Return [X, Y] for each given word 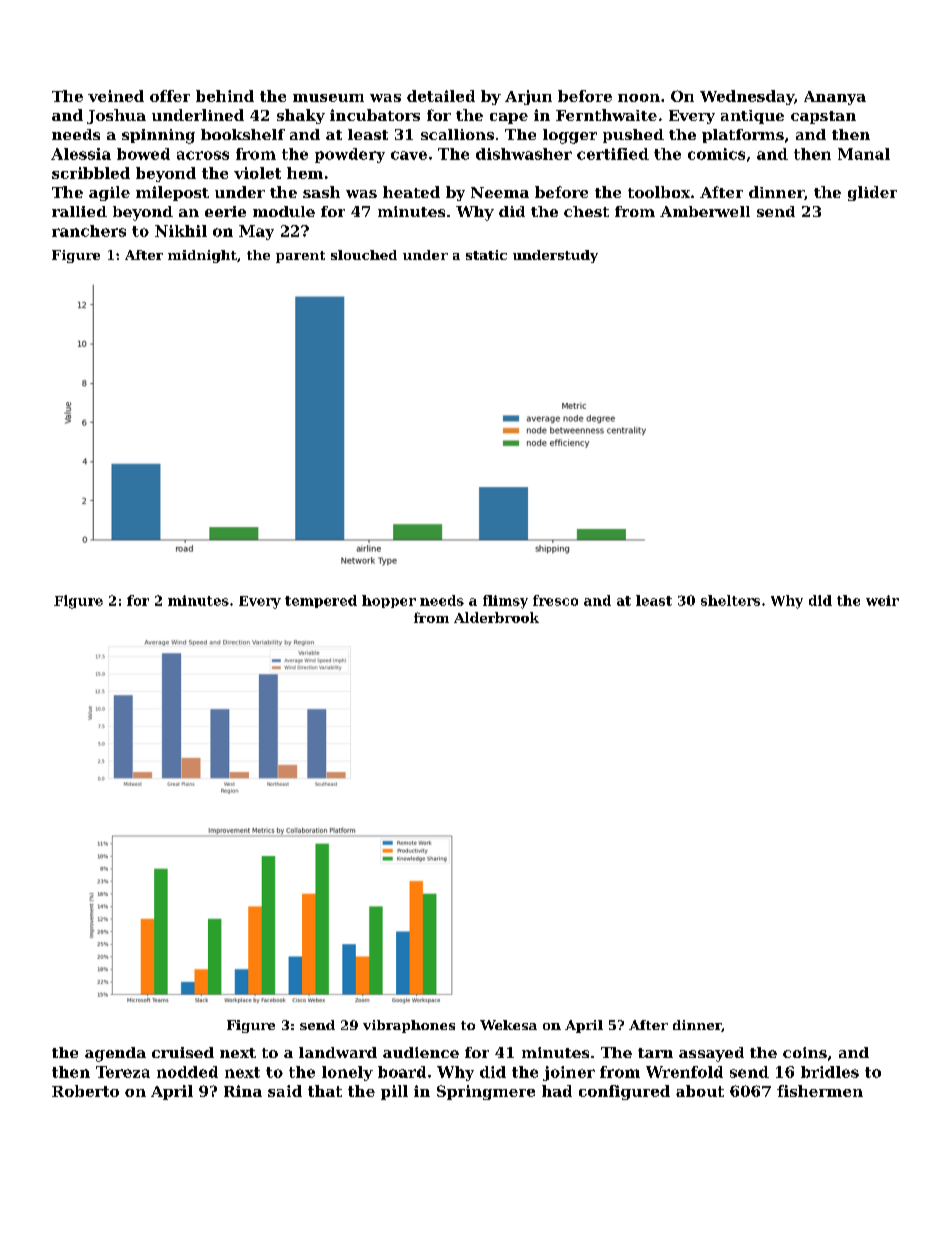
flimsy [505, 602]
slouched [364, 255]
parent [300, 257]
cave [409, 155]
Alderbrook [496, 617]
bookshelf [243, 134]
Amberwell [705, 211]
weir [882, 600]
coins [805, 1052]
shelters [730, 600]
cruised [183, 1052]
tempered [321, 601]
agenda [115, 1054]
